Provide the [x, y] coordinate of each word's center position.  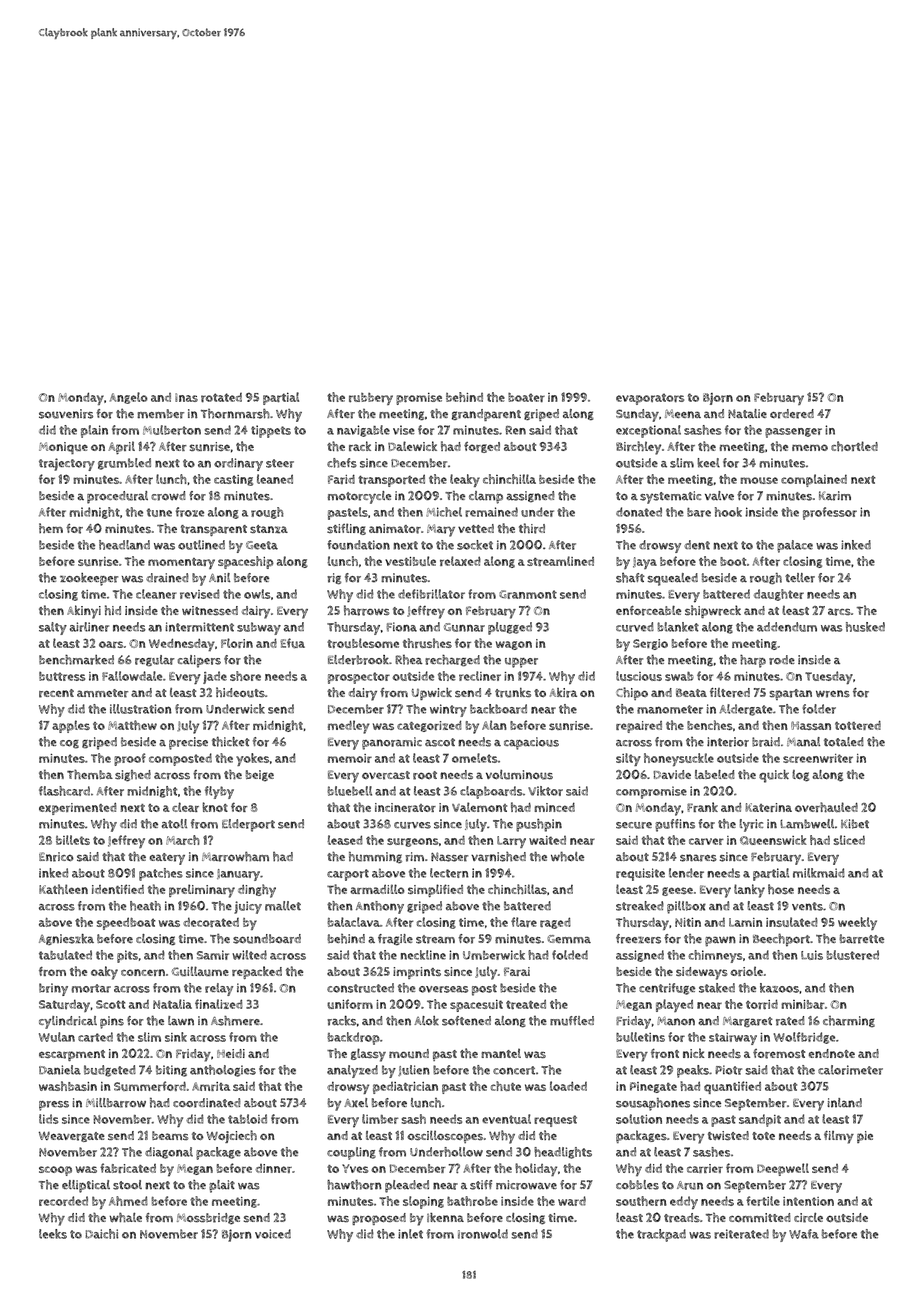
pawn [720, 941]
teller [800, 578]
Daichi [102, 1234]
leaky [465, 480]
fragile [395, 940]
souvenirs [66, 414]
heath [145, 906]
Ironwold [483, 1234]
